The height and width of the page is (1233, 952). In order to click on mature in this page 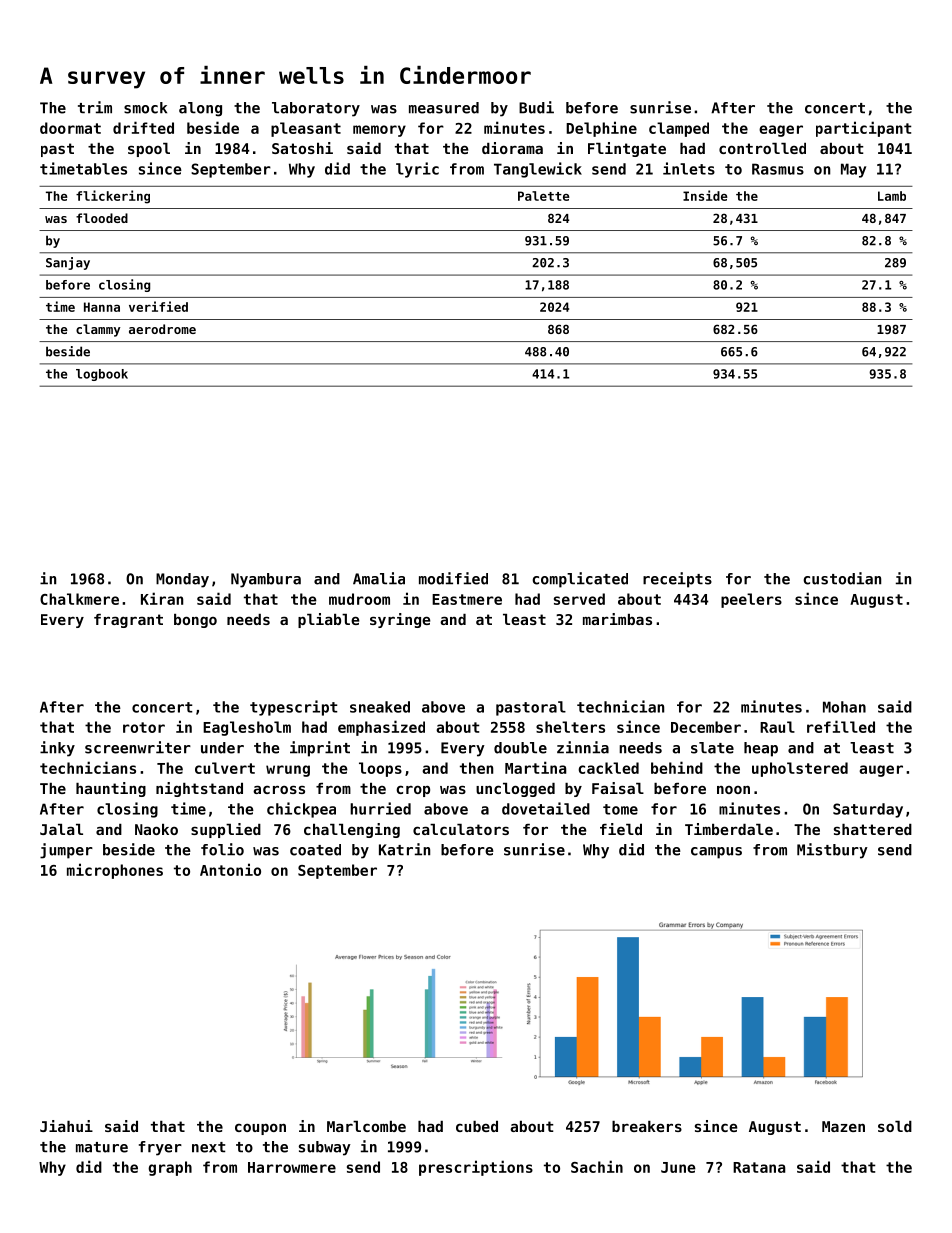, I will do `click(102, 1147)`.
